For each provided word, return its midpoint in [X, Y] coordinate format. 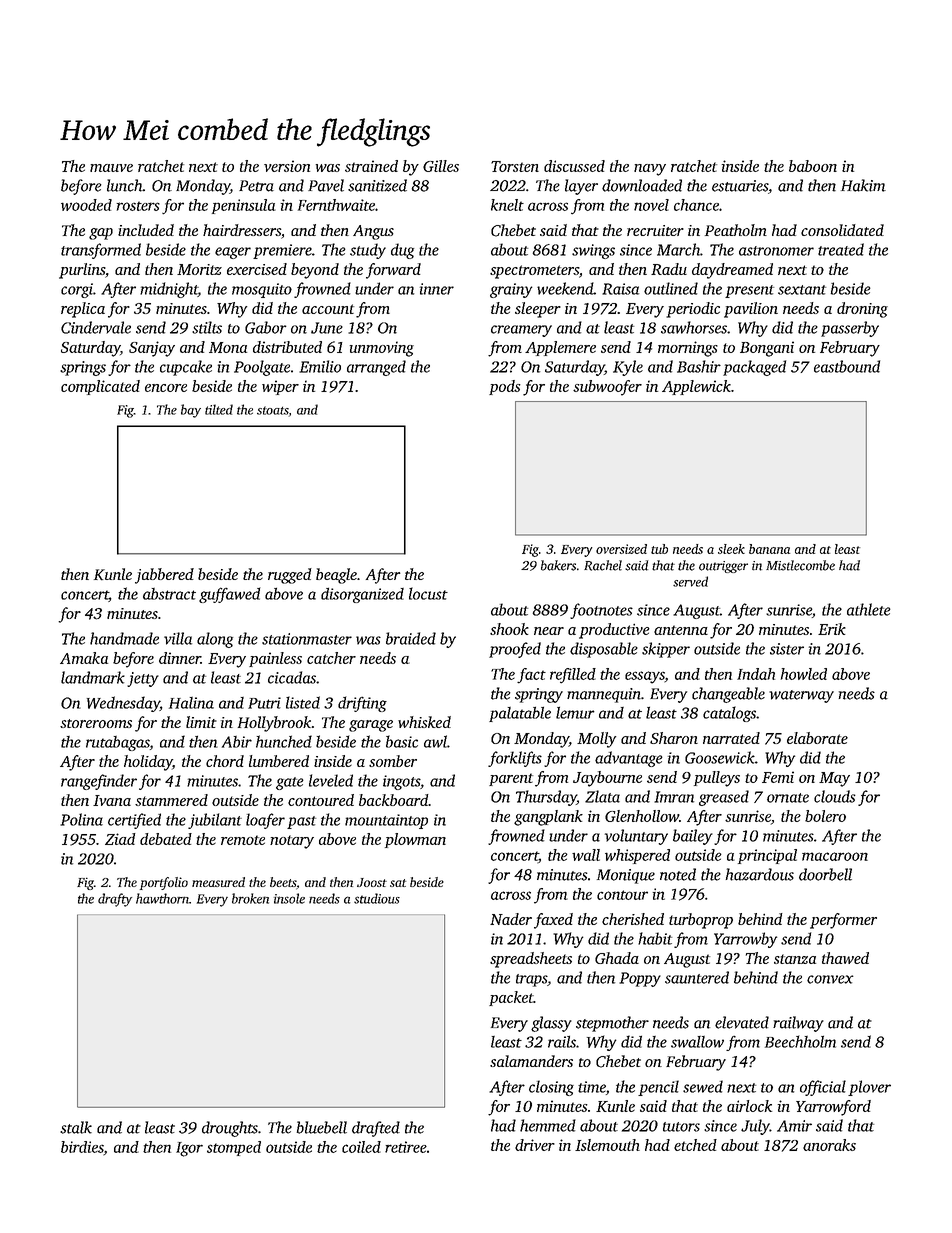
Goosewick [720, 757]
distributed [287, 347]
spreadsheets [531, 960]
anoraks [829, 1145]
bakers [558, 565]
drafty [115, 900]
